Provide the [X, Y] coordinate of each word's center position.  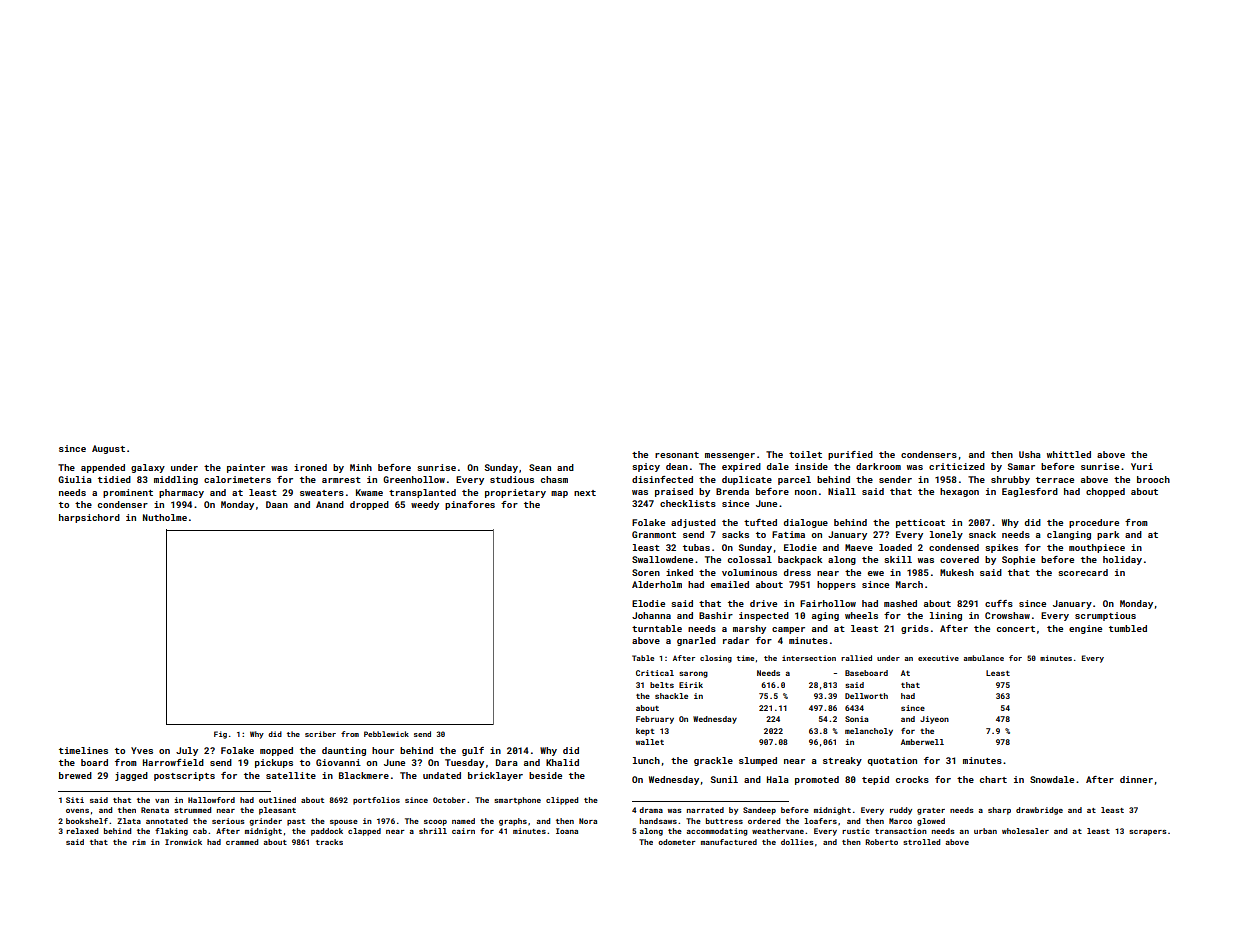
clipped [562, 801]
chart [993, 779]
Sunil [724, 779]
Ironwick [183, 842]
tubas [696, 547]
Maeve [859, 547]
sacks [735, 534]
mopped [276, 751]
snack [982, 534]
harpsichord [89, 518]
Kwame [369, 492]
